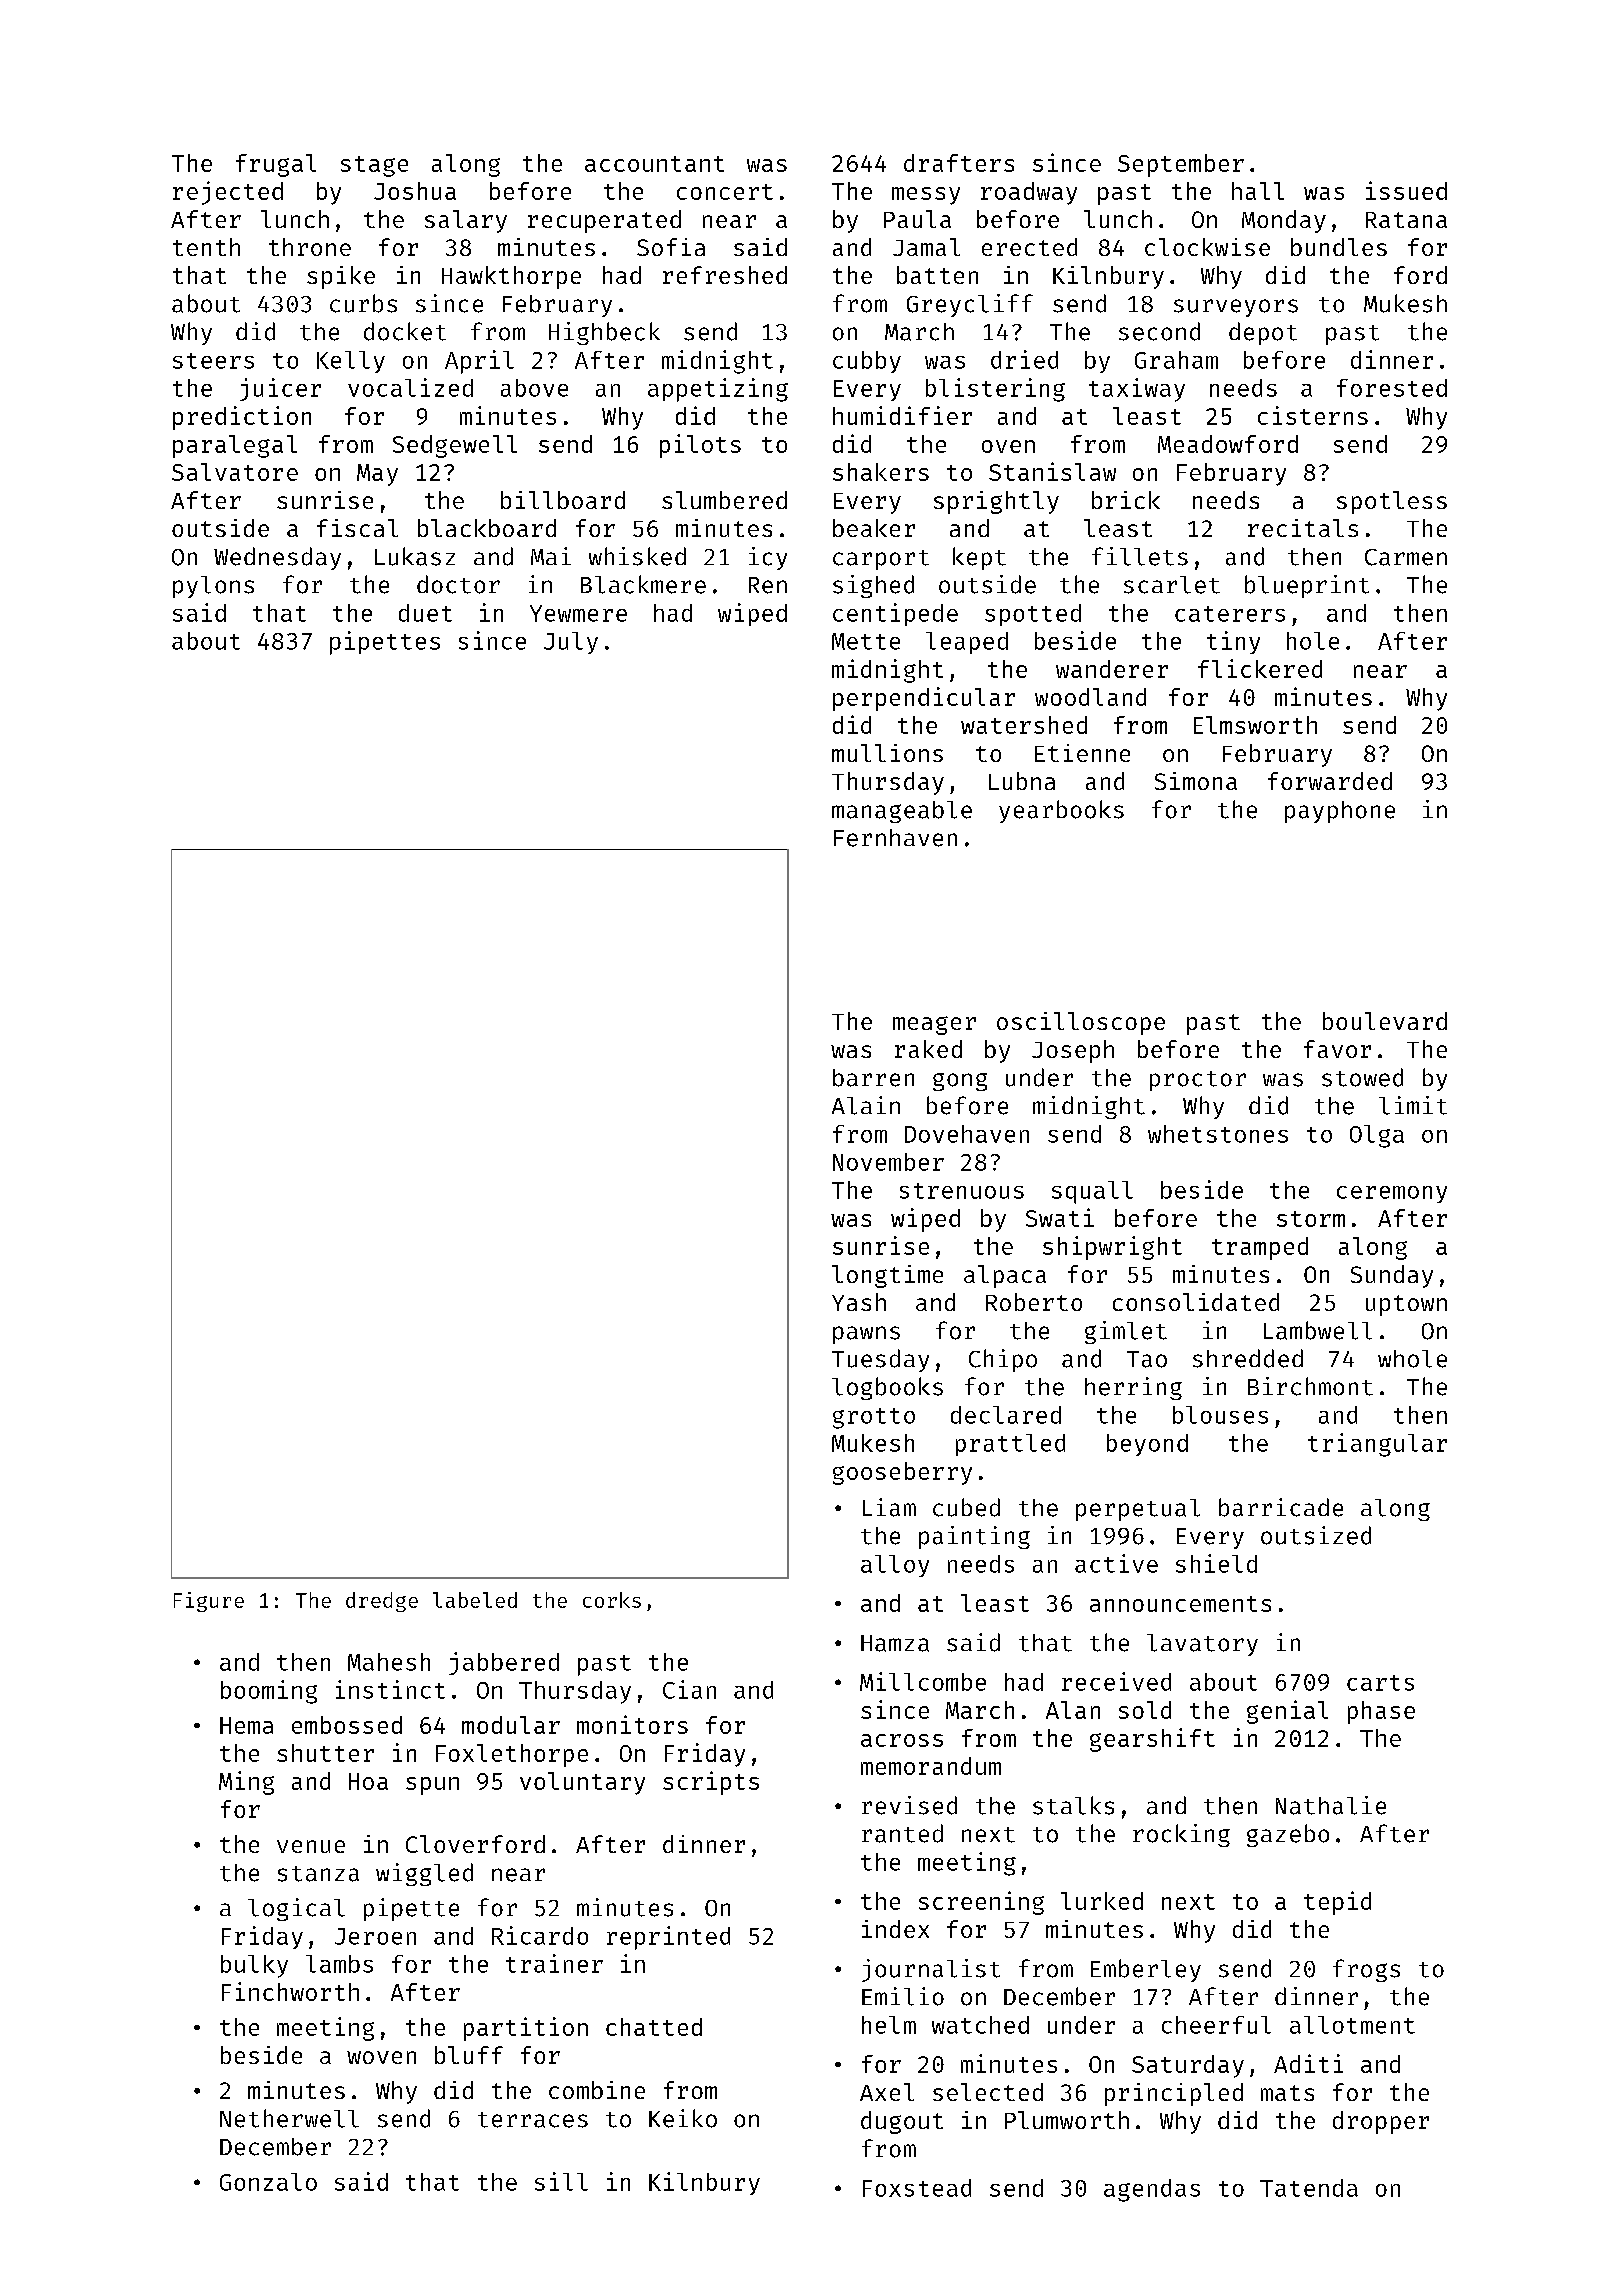 This screenshot has height=2292, width=1620. What do you see at coordinates (415, 191) in the screenshot?
I see `Joshua` at bounding box center [415, 191].
